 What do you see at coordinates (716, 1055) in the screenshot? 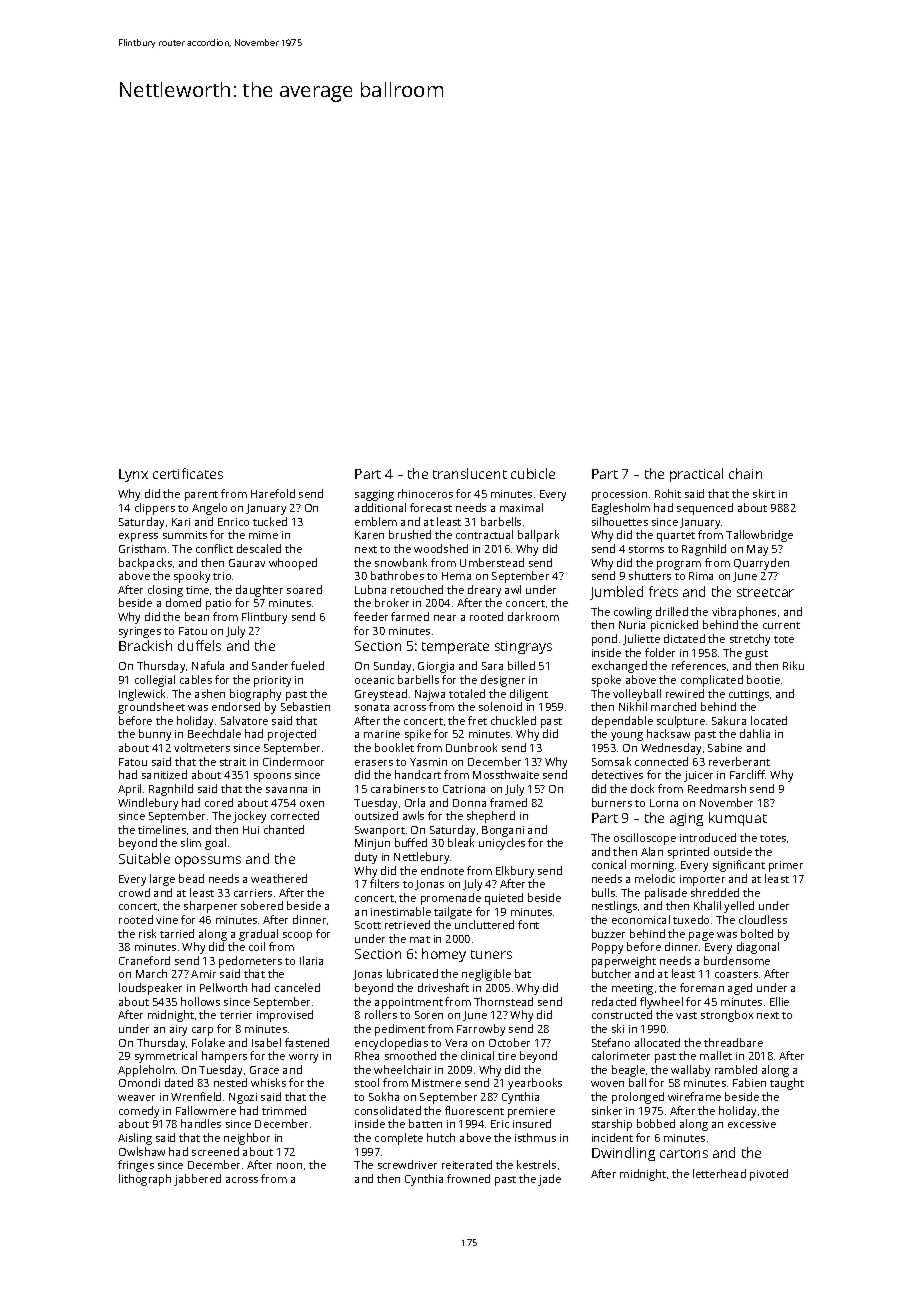
I see `mallet` at bounding box center [716, 1055].
